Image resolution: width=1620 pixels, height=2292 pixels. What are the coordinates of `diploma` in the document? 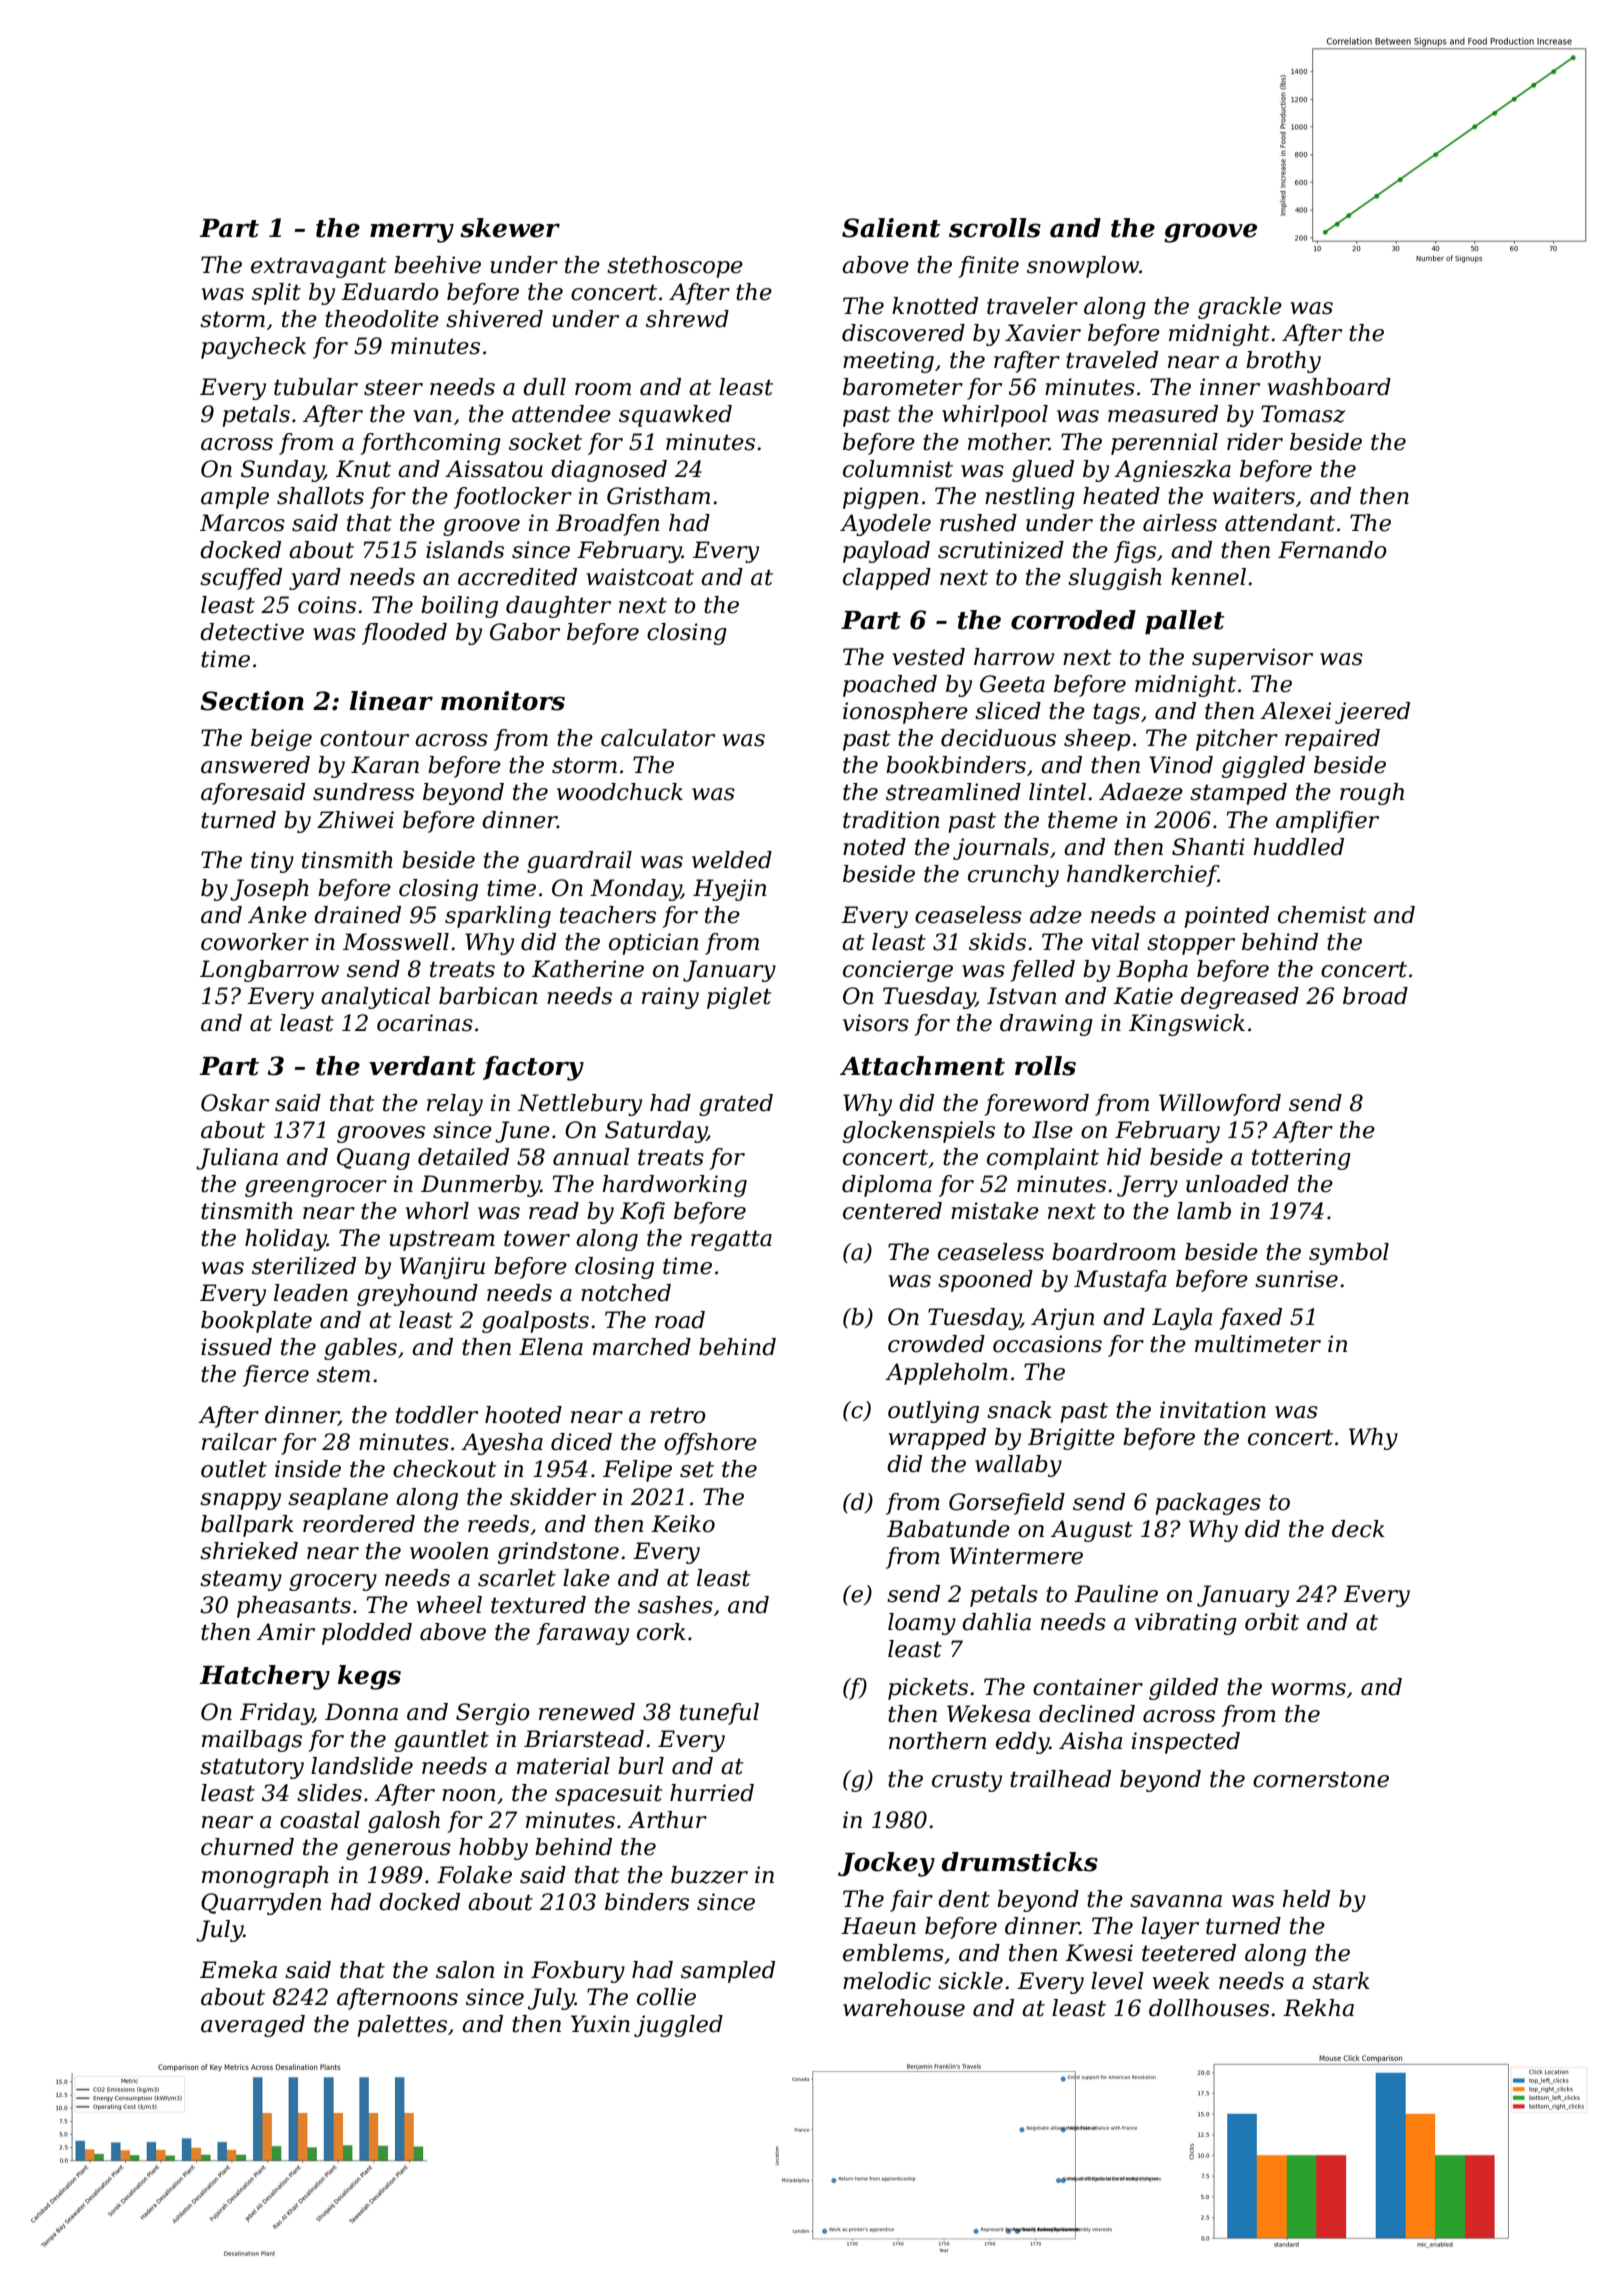 It's located at (887, 1186).
